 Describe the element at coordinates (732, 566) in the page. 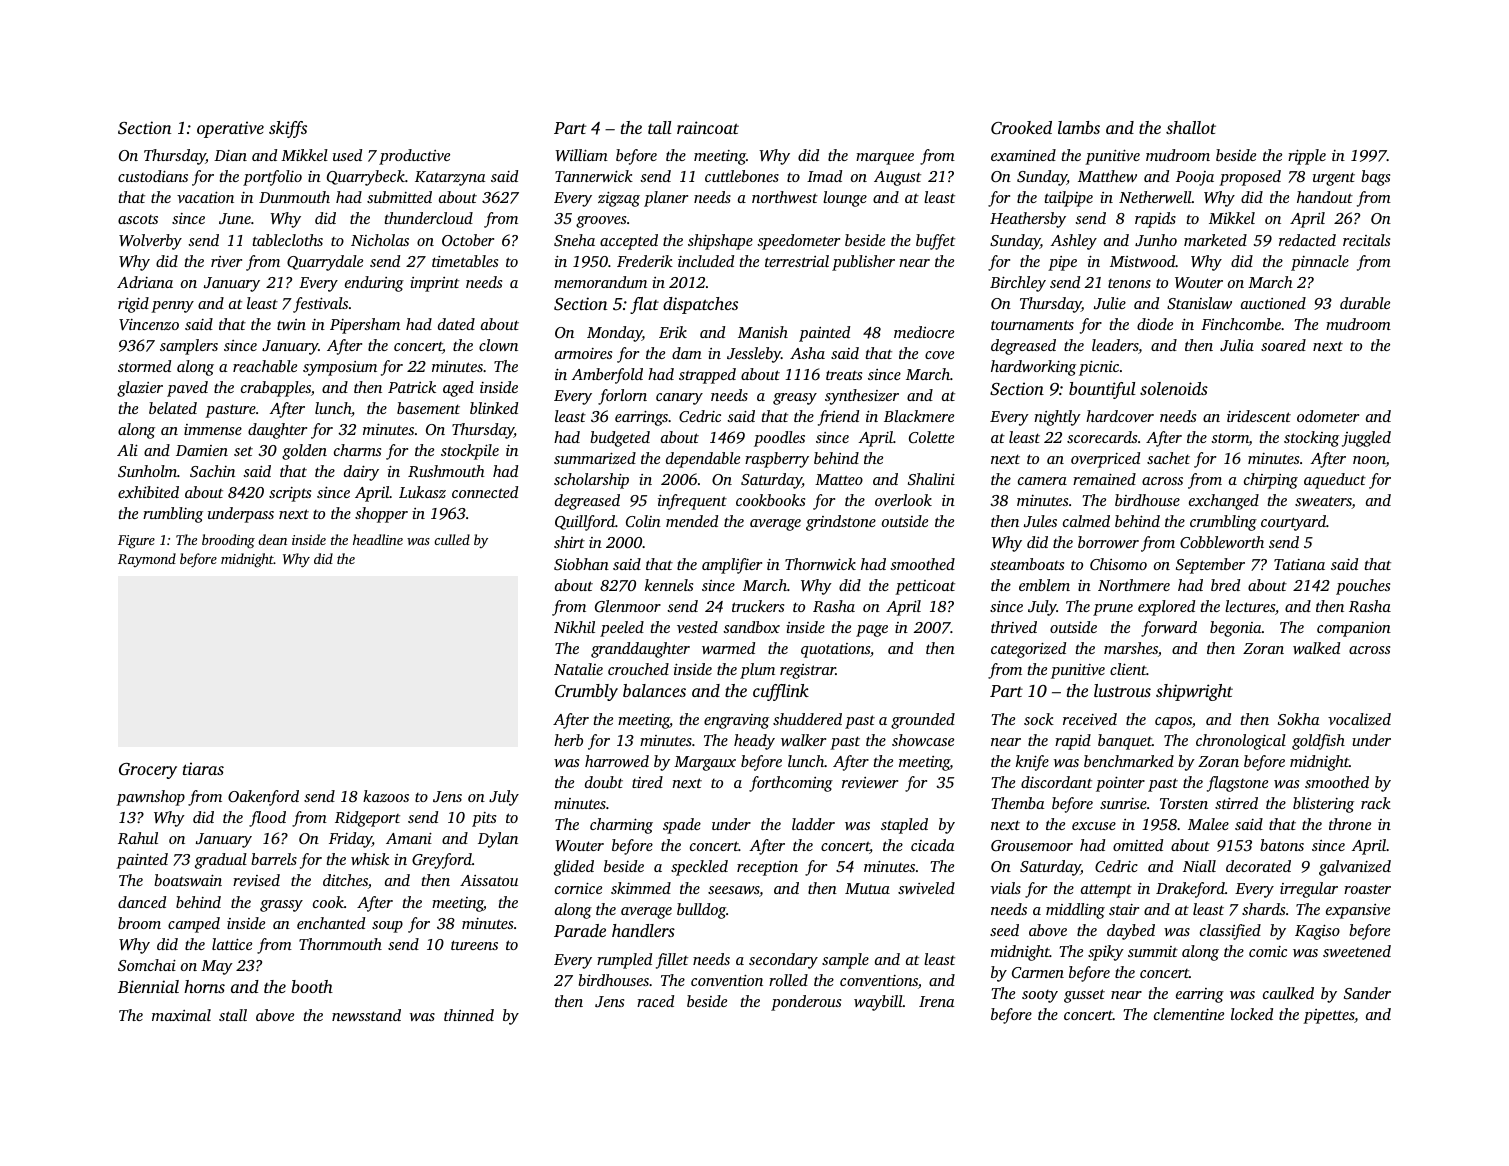

I see `amplifier` at that location.
